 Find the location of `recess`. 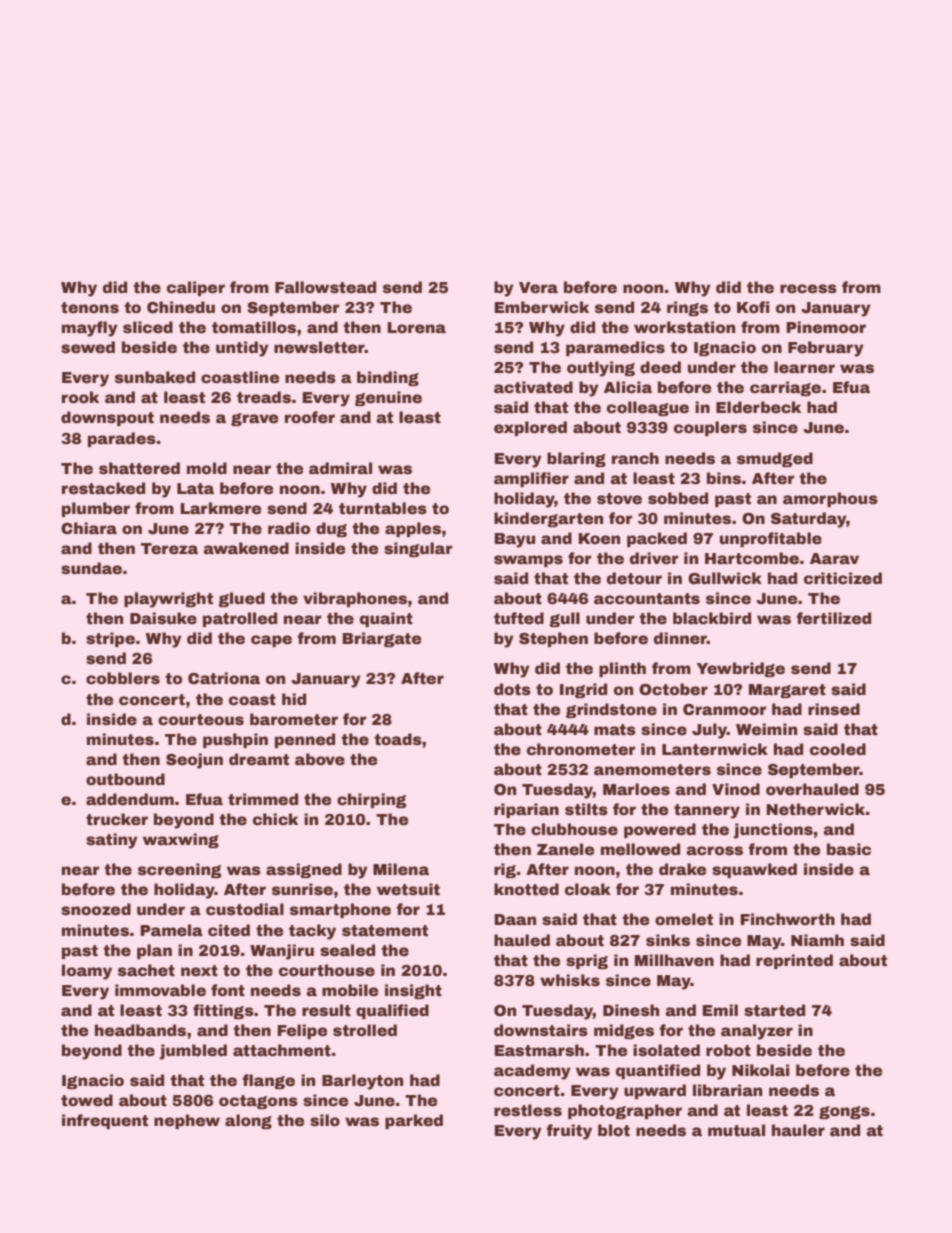

recess is located at coordinates (808, 289).
